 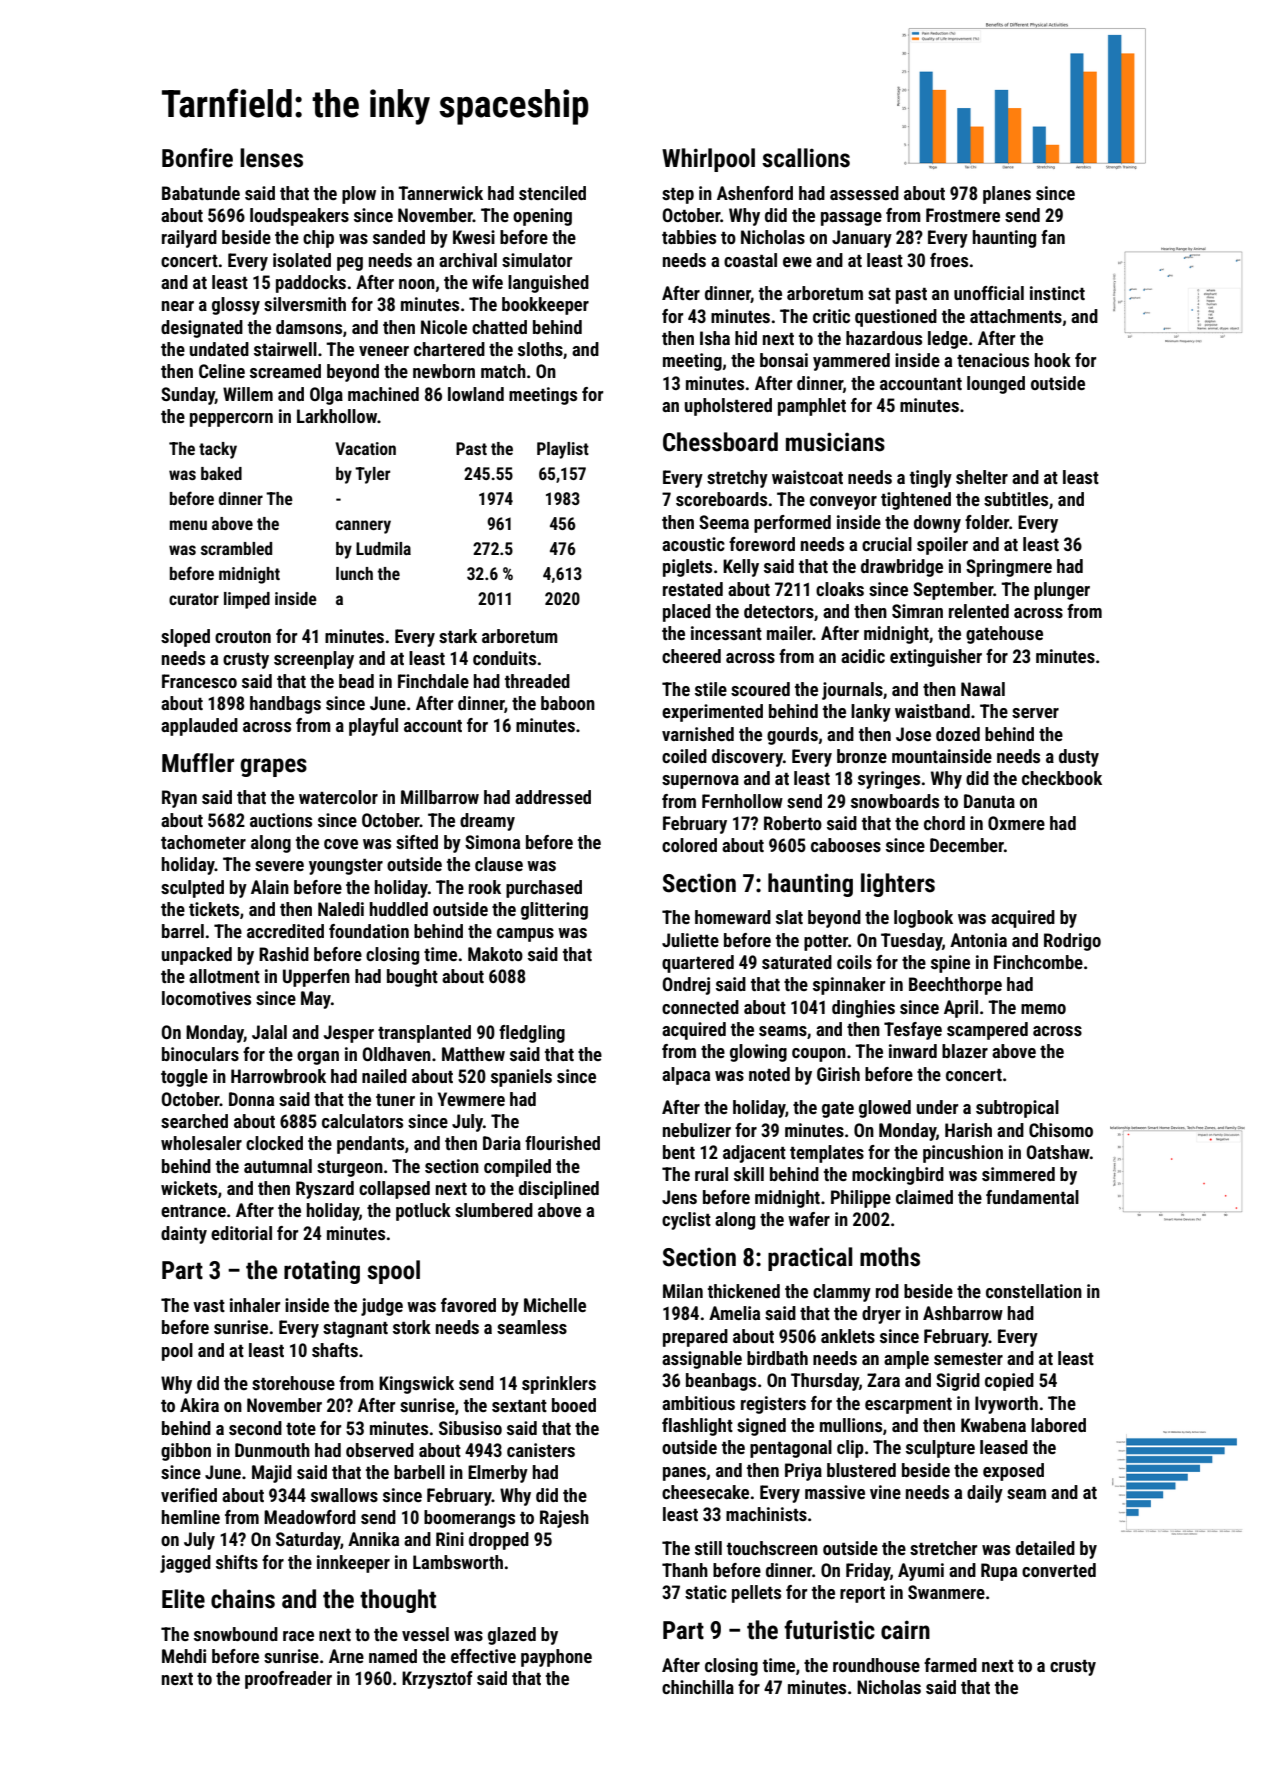 What do you see at coordinates (191, 1517) in the screenshot?
I see `hemline` at bounding box center [191, 1517].
